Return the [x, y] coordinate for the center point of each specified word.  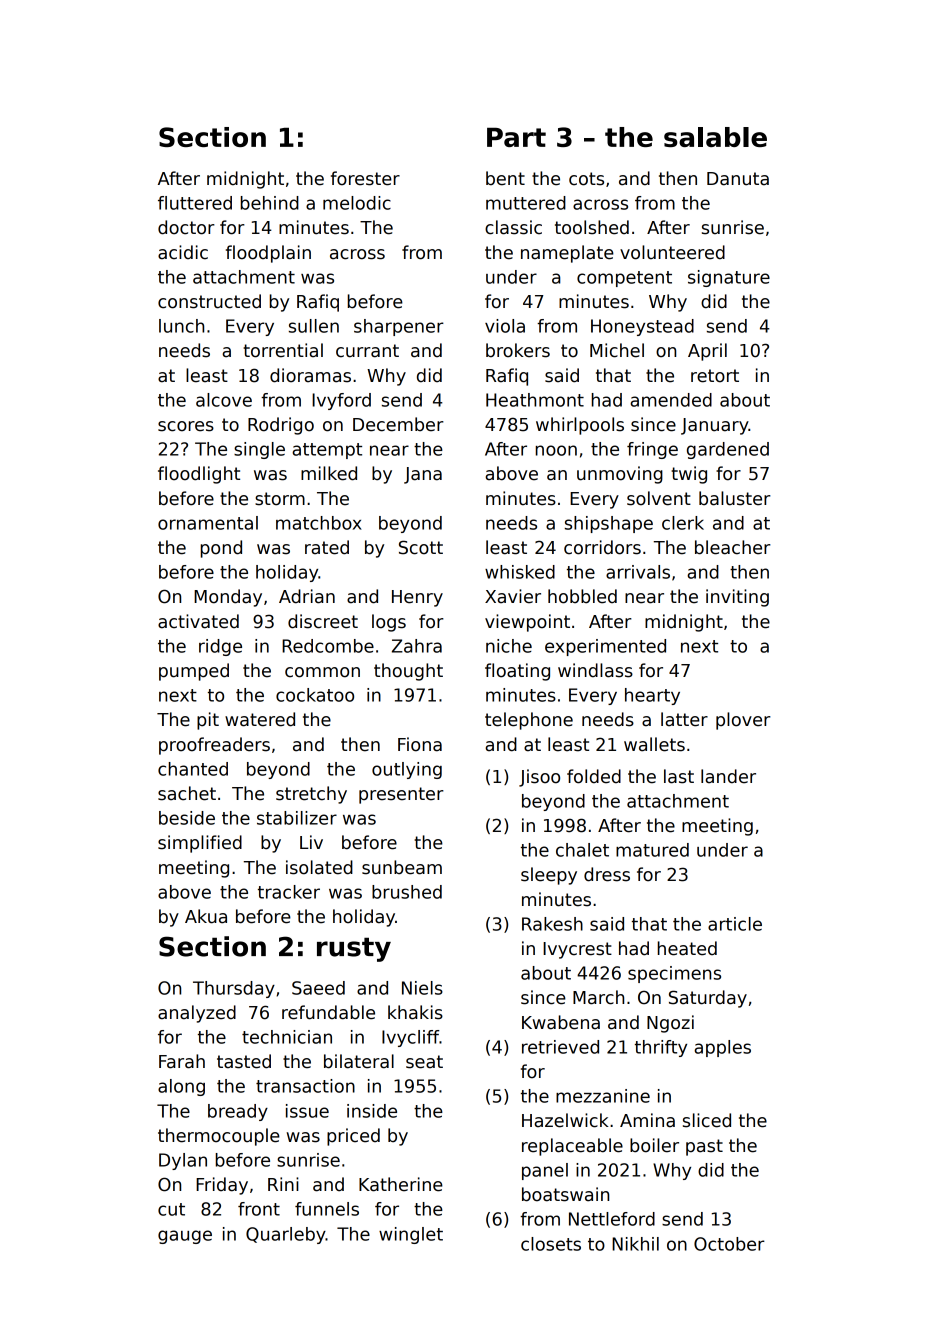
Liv [311, 842]
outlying [407, 770]
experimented [605, 647]
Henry [417, 598]
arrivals [638, 572]
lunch [181, 326]
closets [551, 1244]
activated [198, 621]
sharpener [399, 327]
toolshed [592, 227]
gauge [185, 1237]
